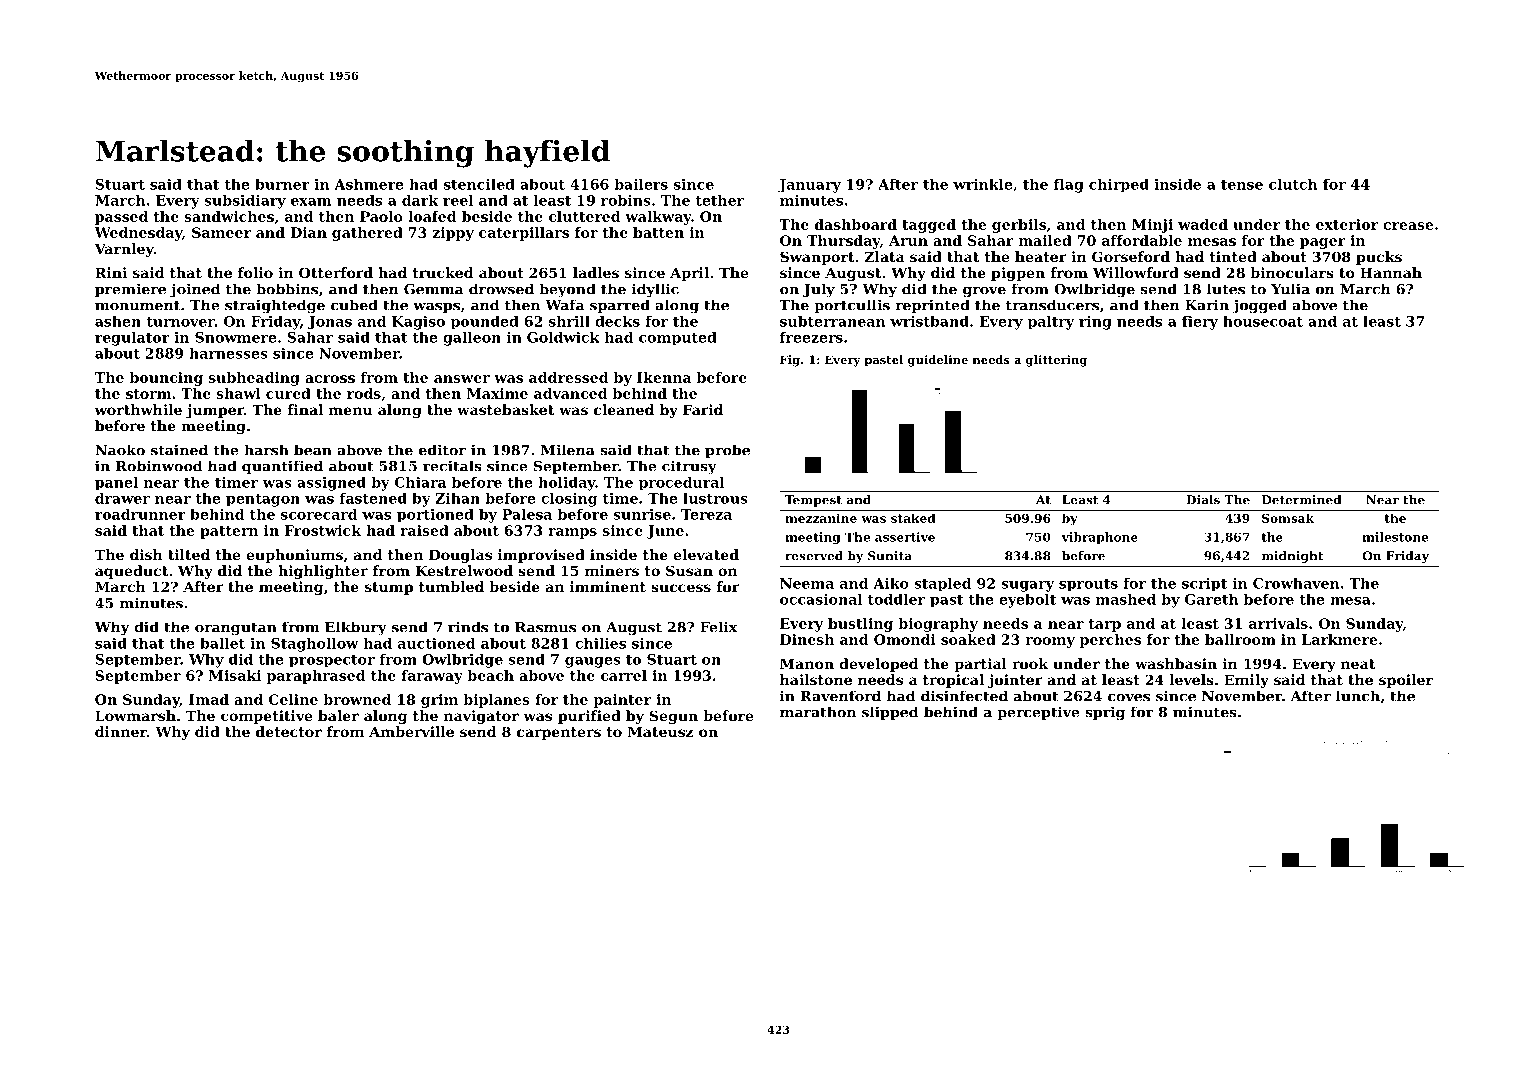 This document has height=1085, width=1534. Describe the element at coordinates (1293, 184) in the document. I see `clutch` at that location.
